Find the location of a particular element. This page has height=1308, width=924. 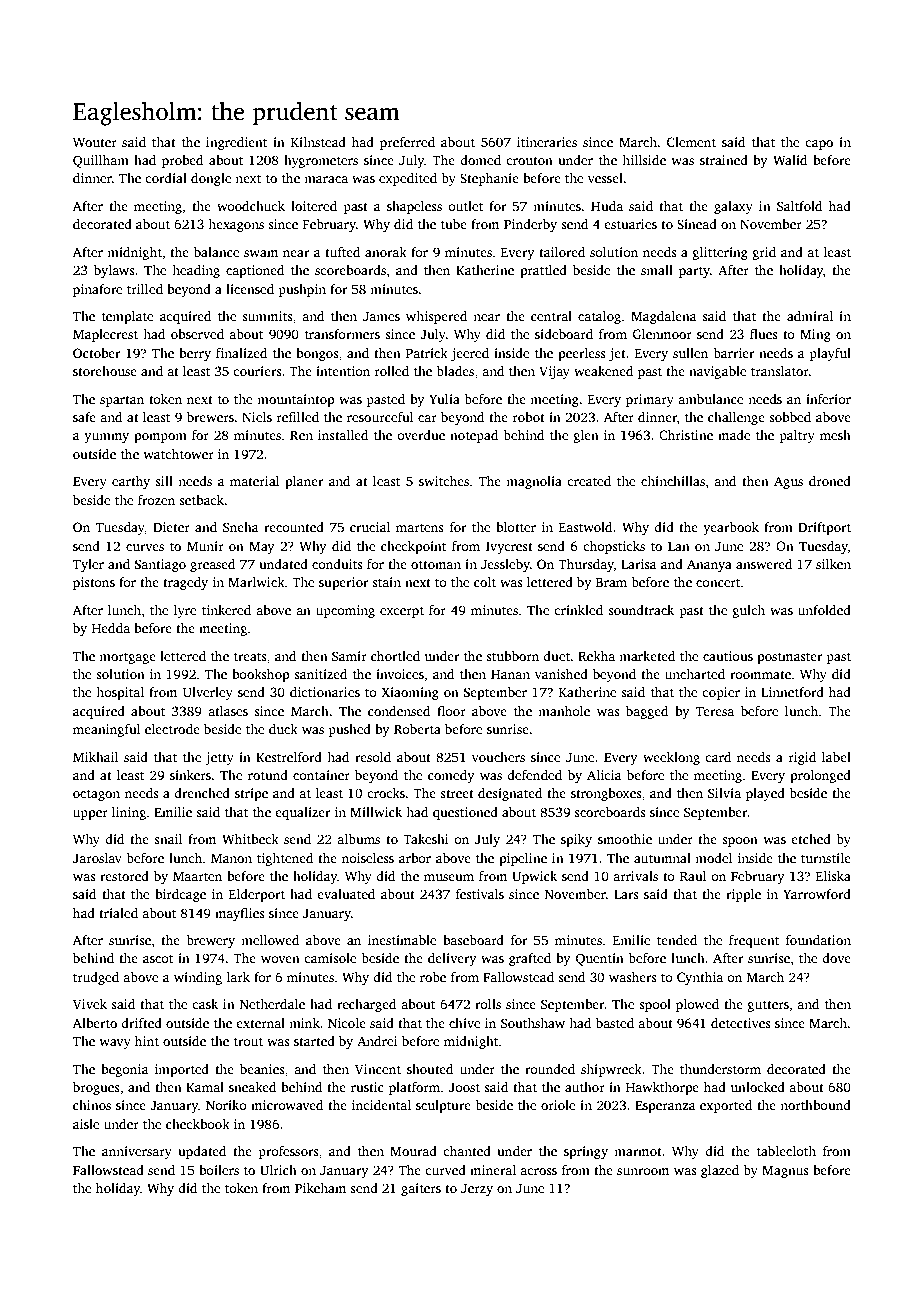

tailored is located at coordinates (562, 252).
